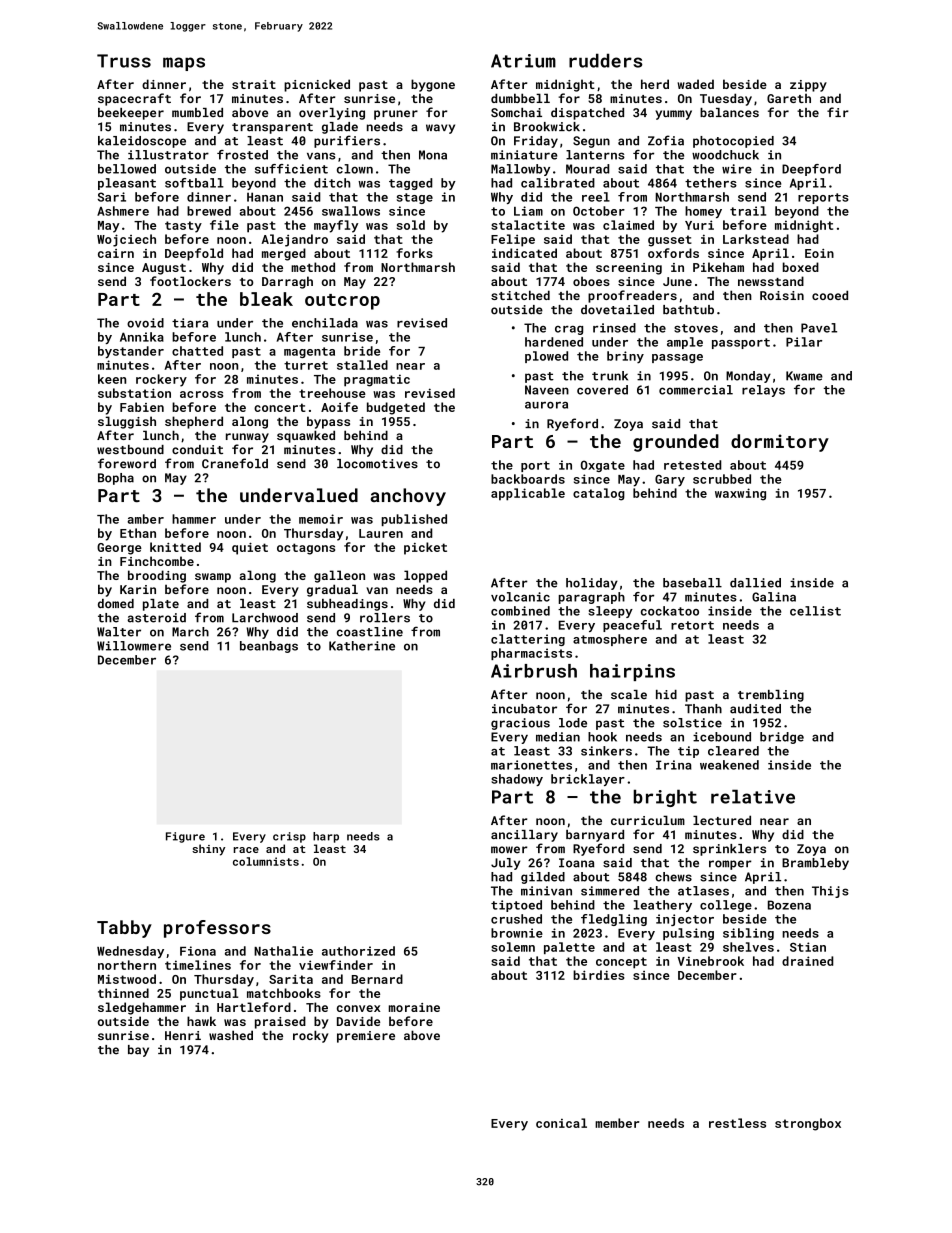 The image size is (952, 1233). What do you see at coordinates (184, 64) in the screenshot?
I see `maps` at bounding box center [184, 64].
